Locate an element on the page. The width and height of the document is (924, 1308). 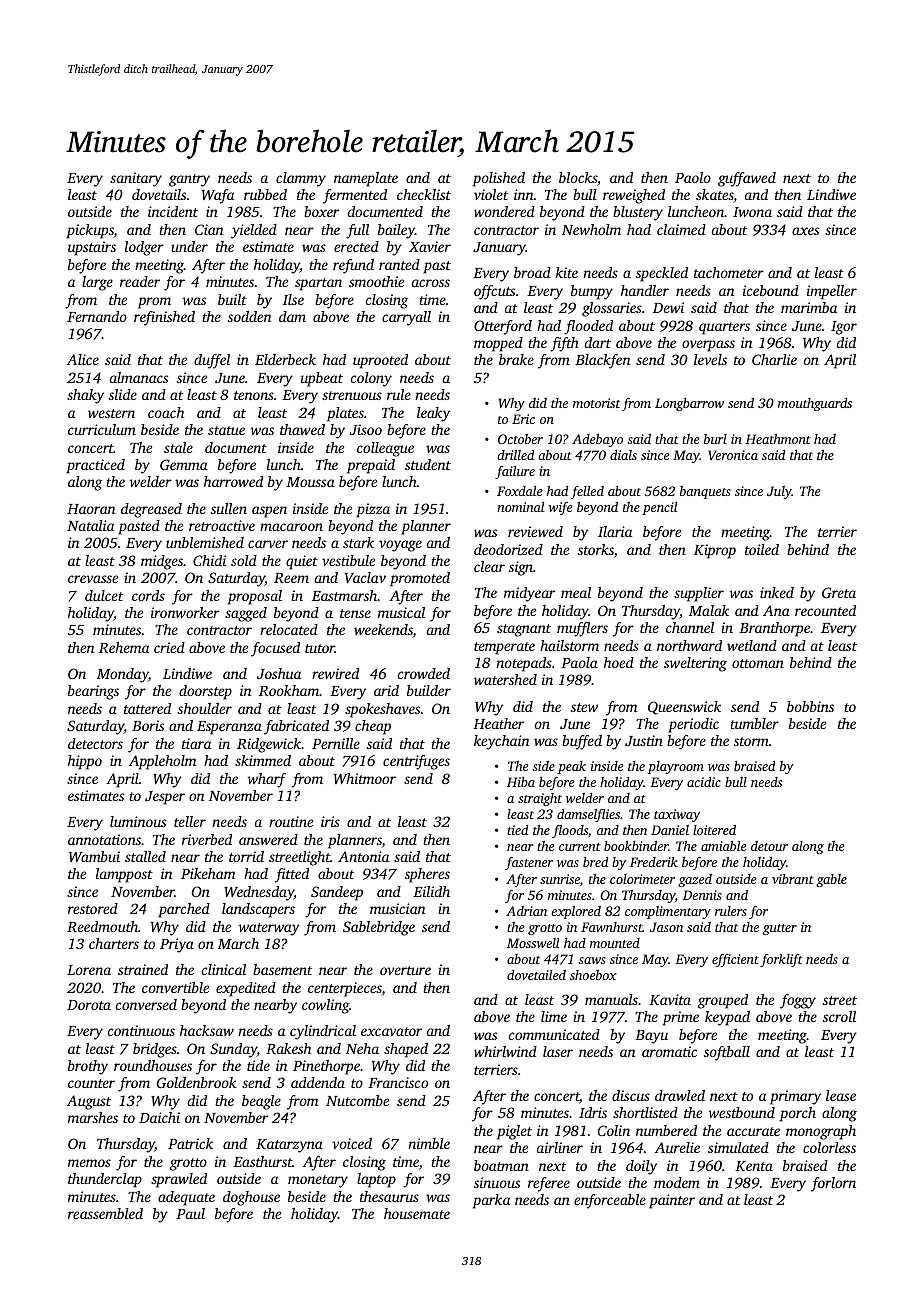
Branthorpe is located at coordinates (774, 629).
